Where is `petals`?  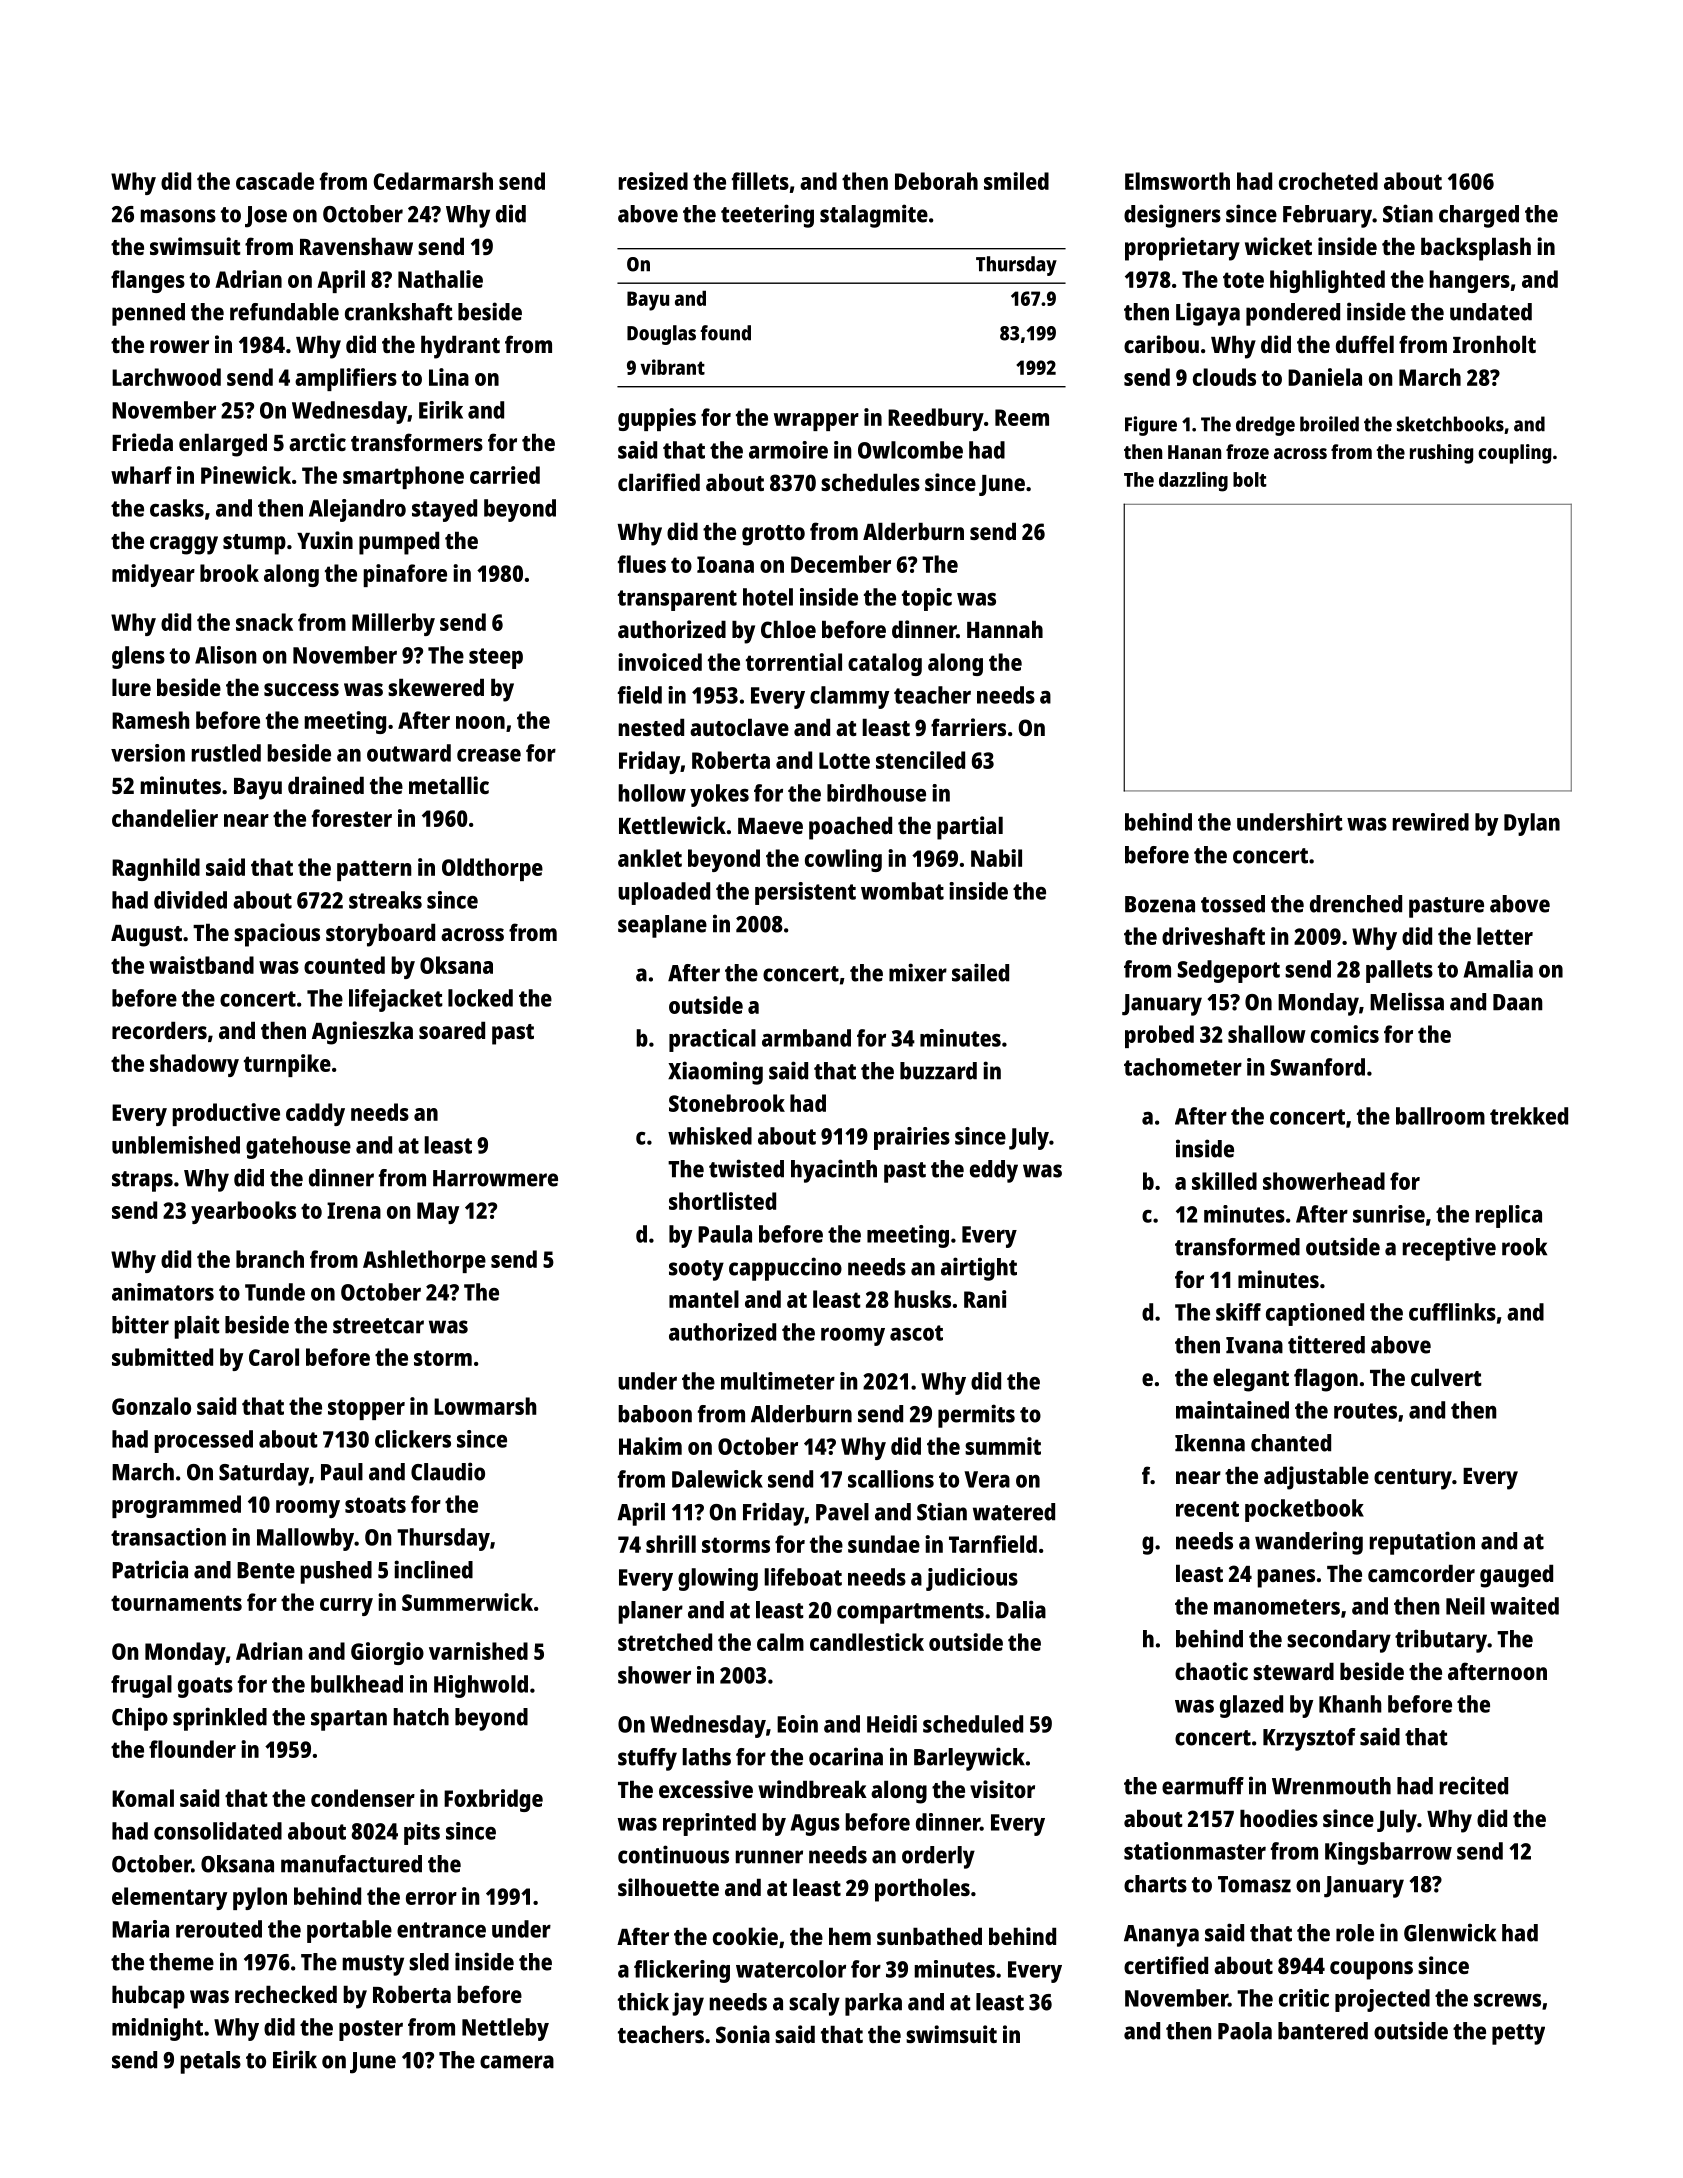
petals is located at coordinates (210, 2062).
